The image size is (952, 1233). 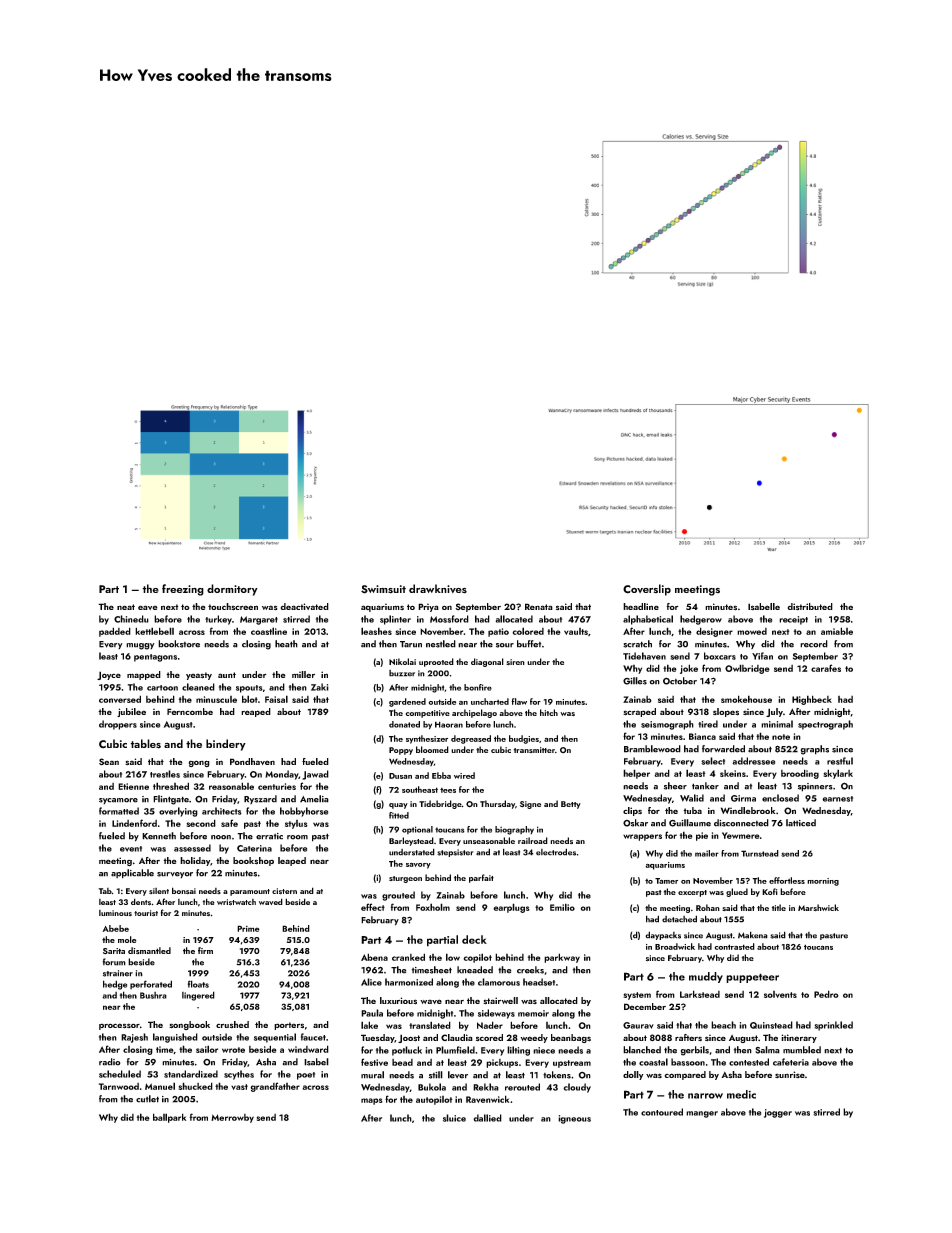 What do you see at coordinates (810, 606) in the screenshot?
I see `distributed` at bounding box center [810, 606].
